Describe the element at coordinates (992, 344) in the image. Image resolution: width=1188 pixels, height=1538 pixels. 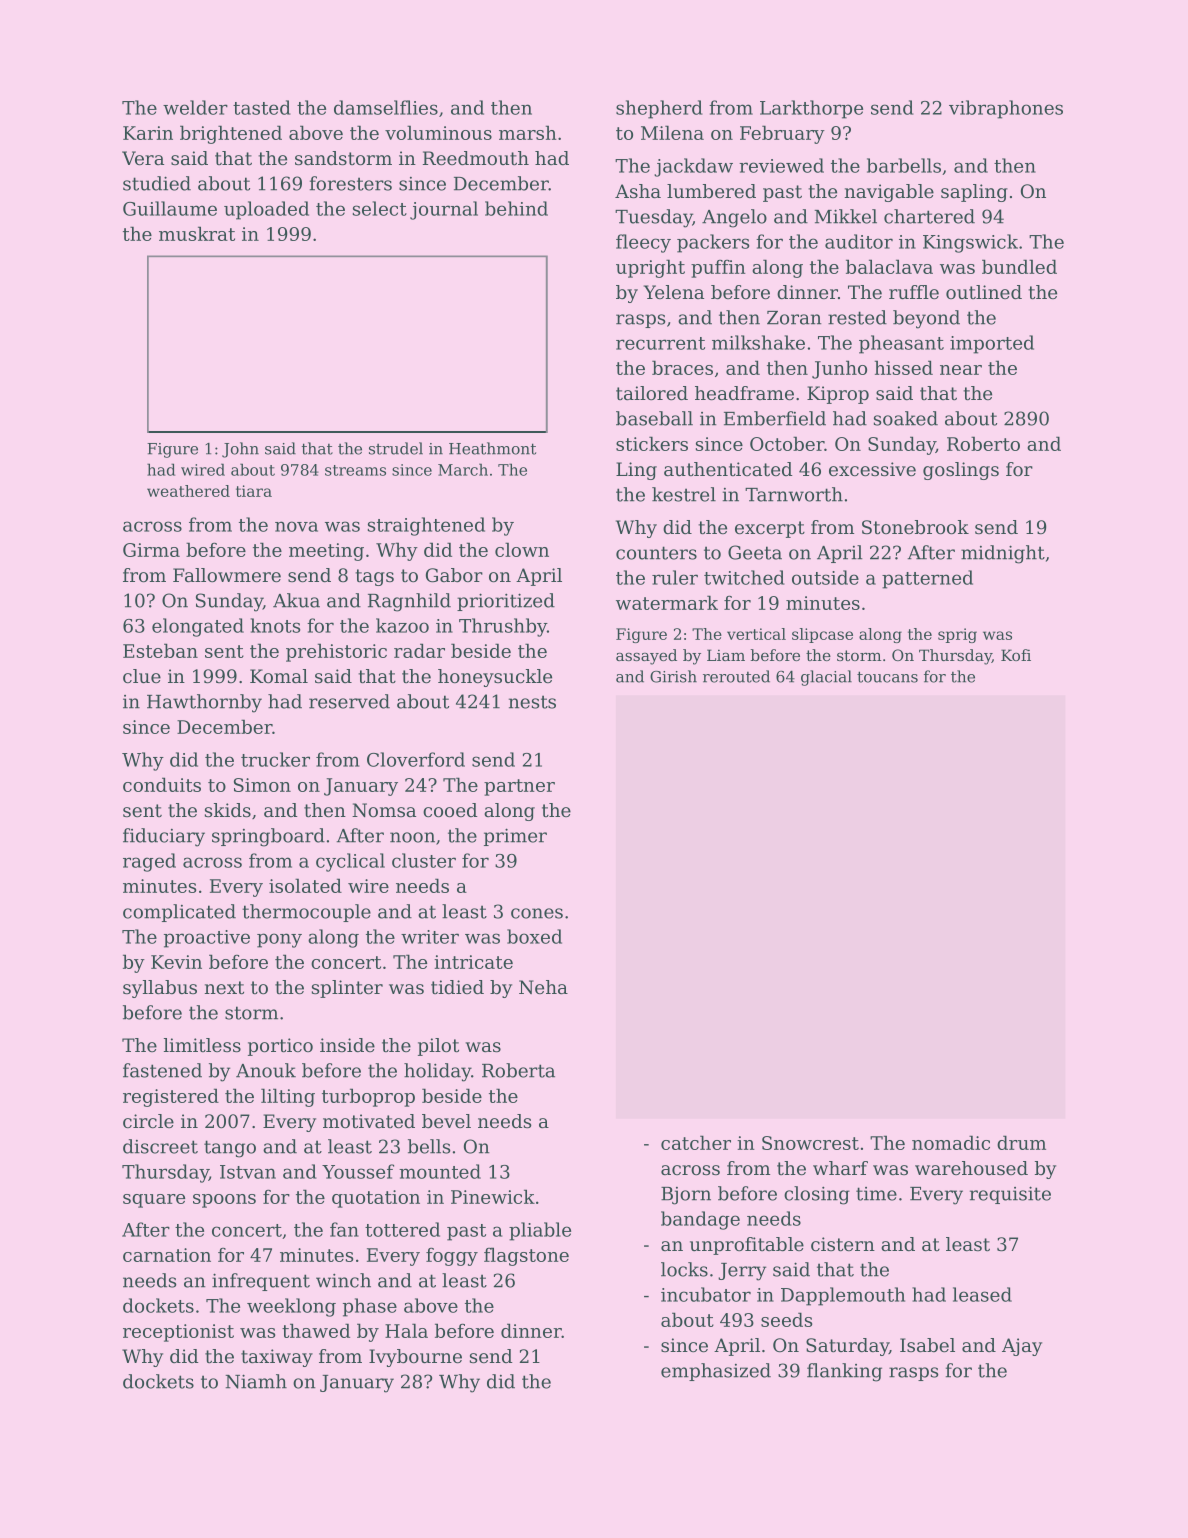
I see `imported` at that location.
